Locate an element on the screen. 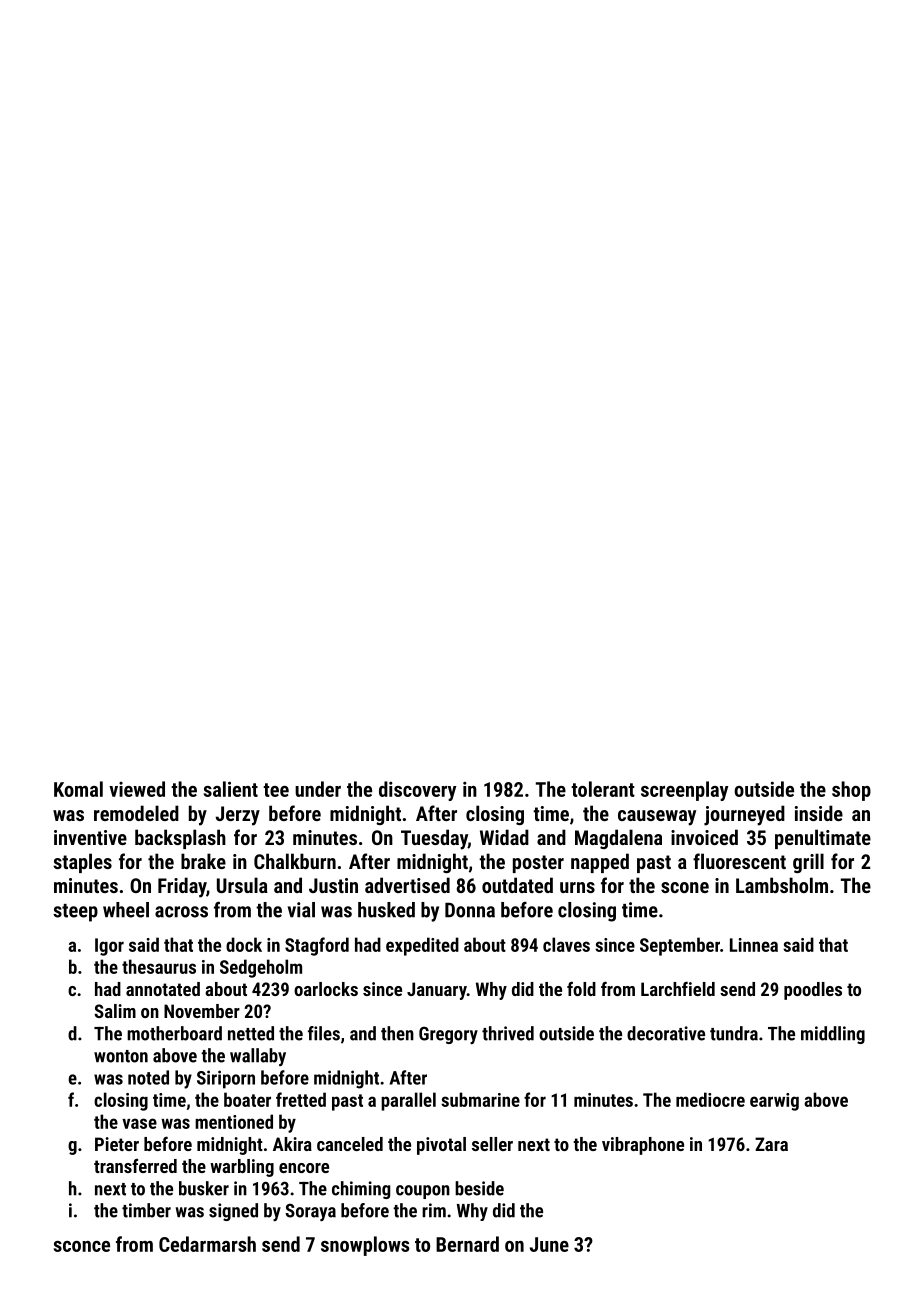  mediocre is located at coordinates (710, 1099).
